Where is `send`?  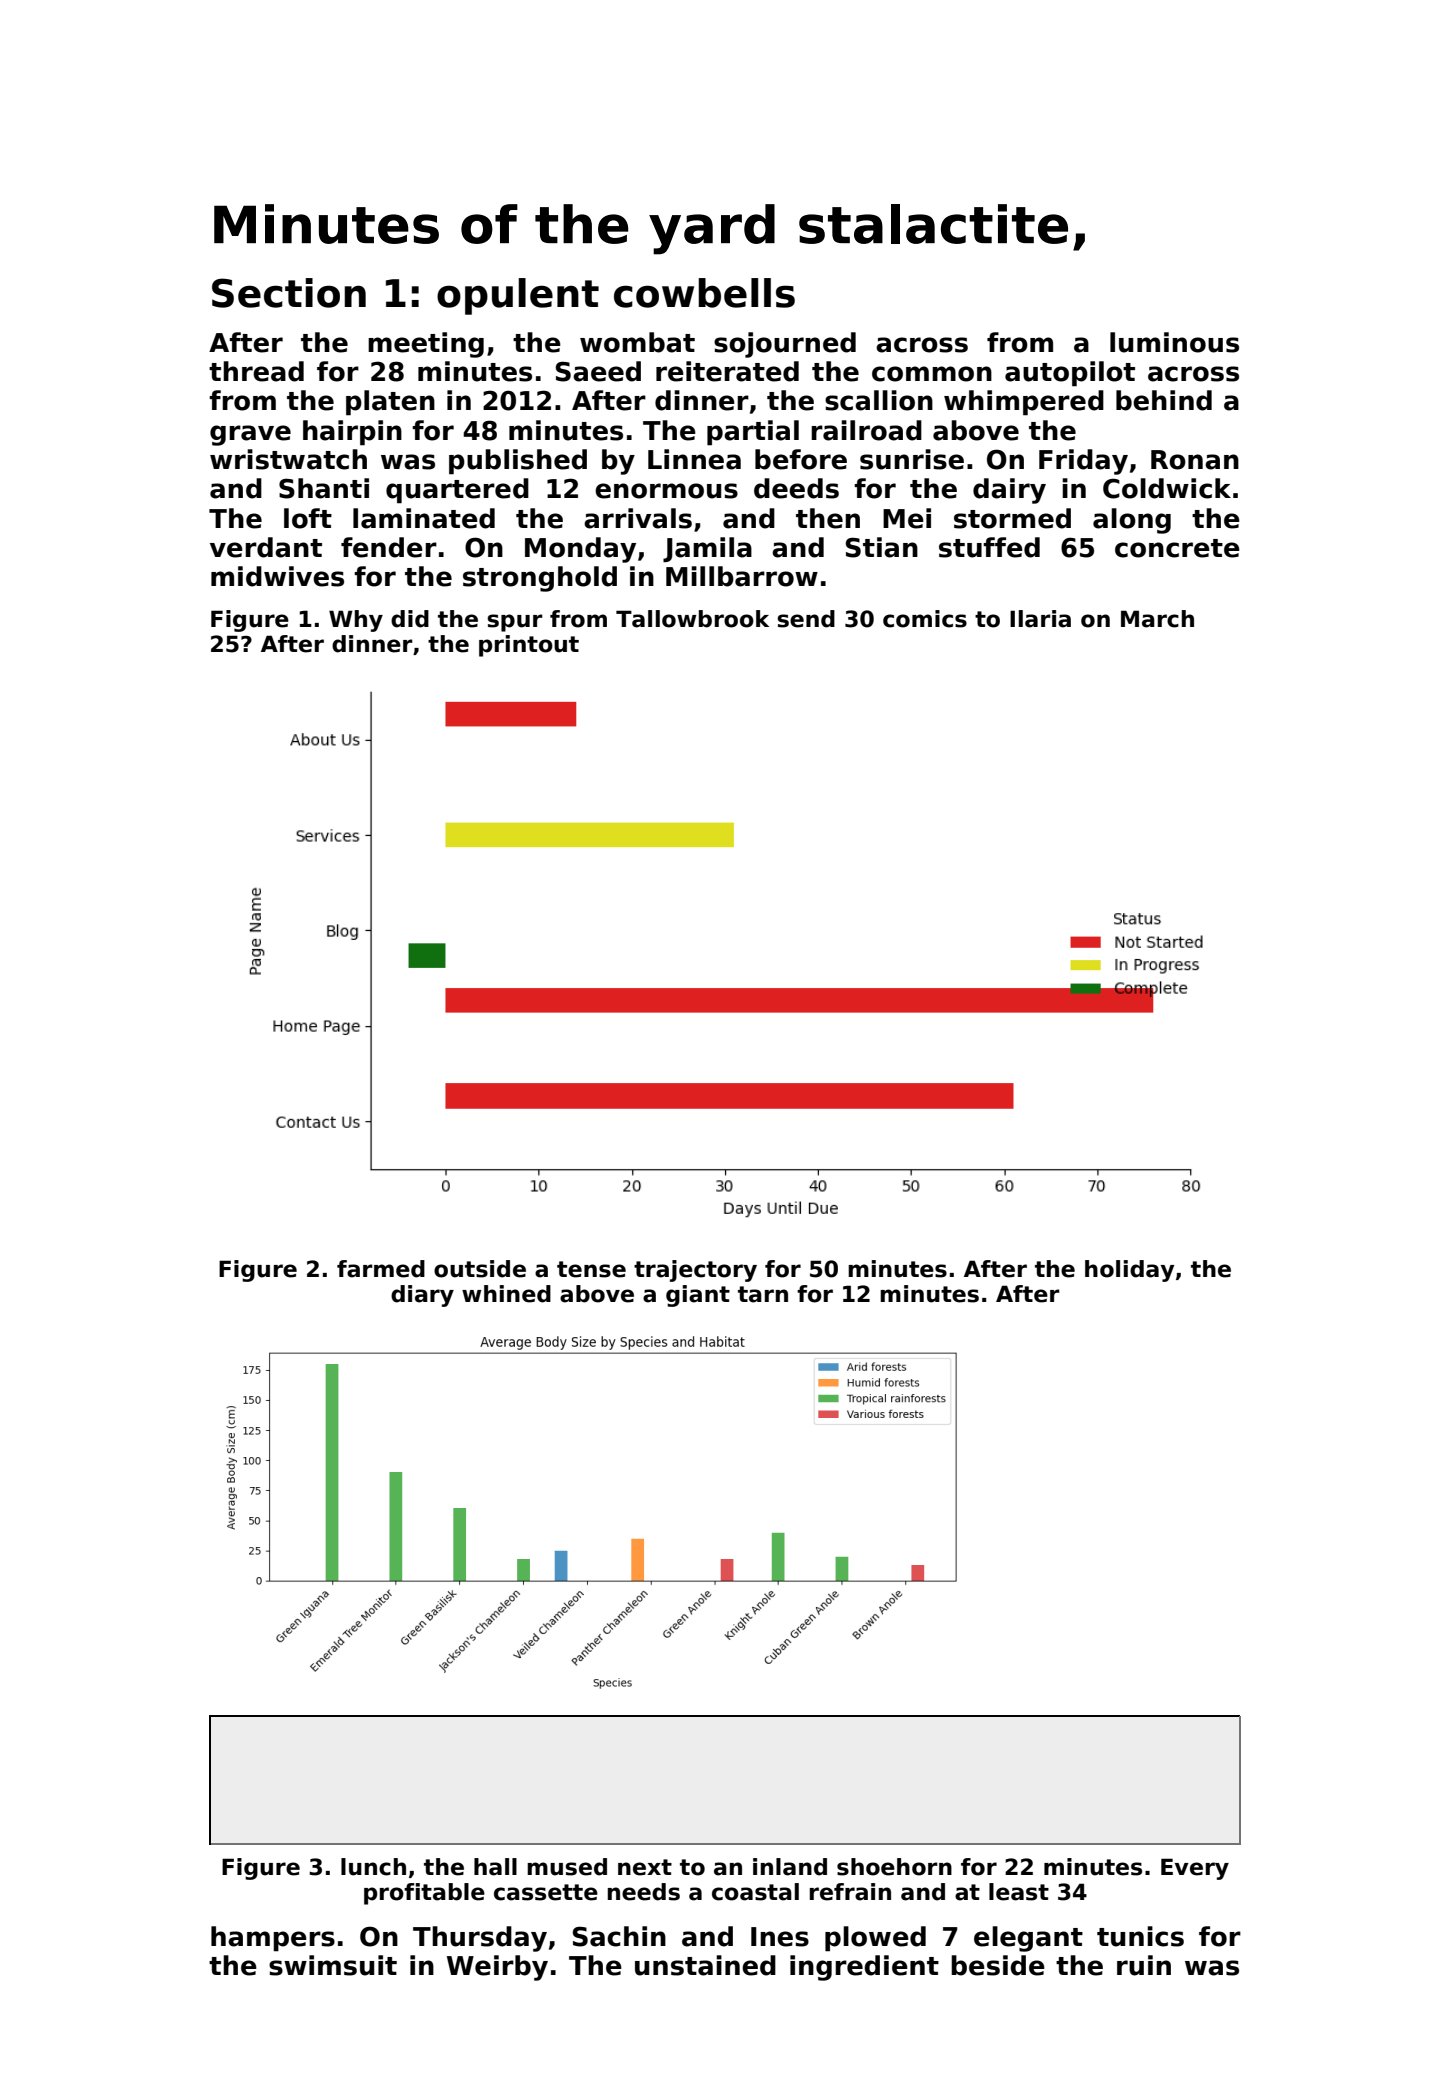
send is located at coordinates (806, 619).
